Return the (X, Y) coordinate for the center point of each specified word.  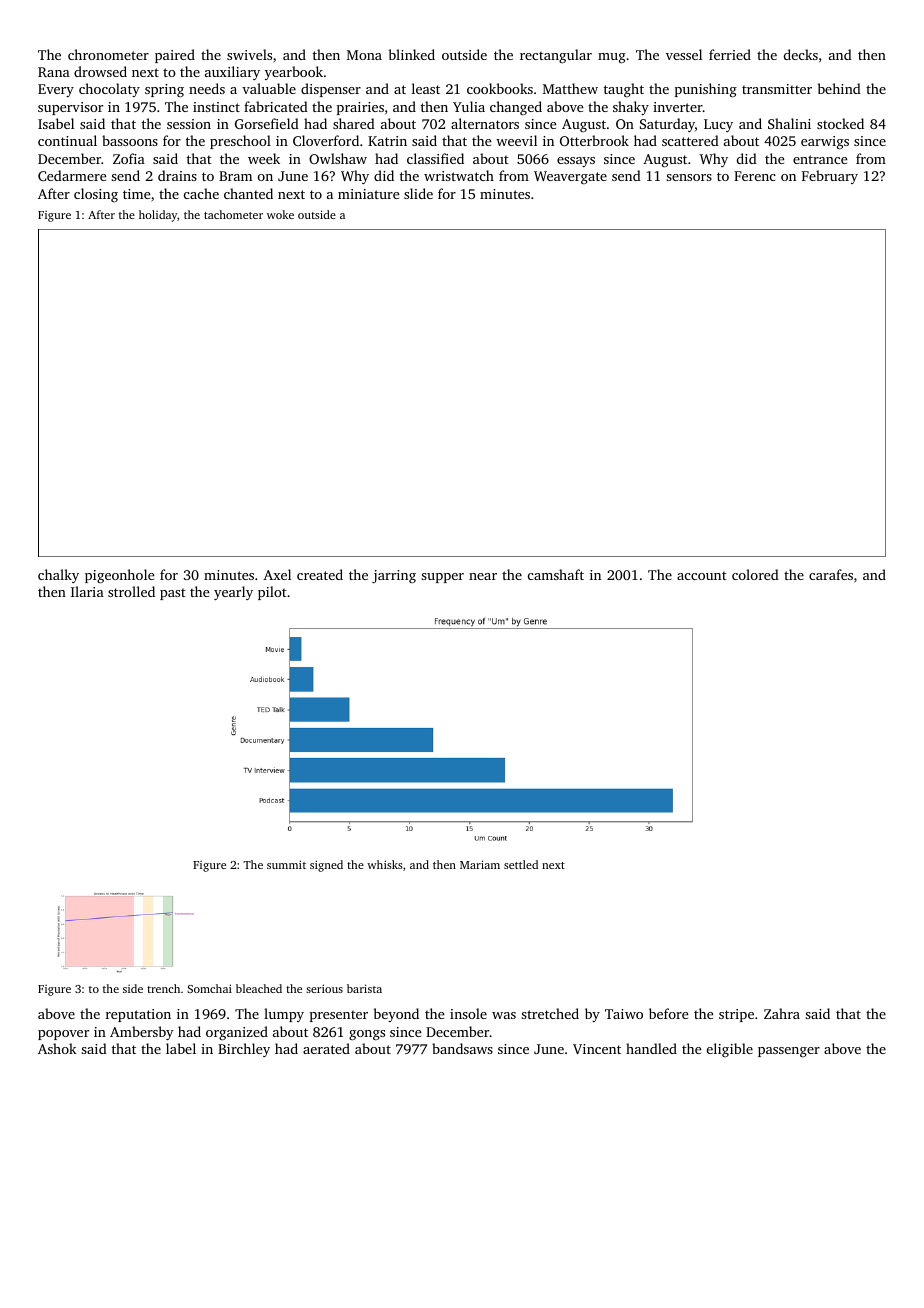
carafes (831, 574)
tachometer (233, 214)
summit (286, 864)
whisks (385, 864)
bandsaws (462, 1048)
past (173, 594)
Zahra (782, 1013)
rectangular (556, 56)
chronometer (108, 54)
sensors (689, 177)
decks (801, 54)
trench (163, 988)
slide (418, 193)
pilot (272, 593)
